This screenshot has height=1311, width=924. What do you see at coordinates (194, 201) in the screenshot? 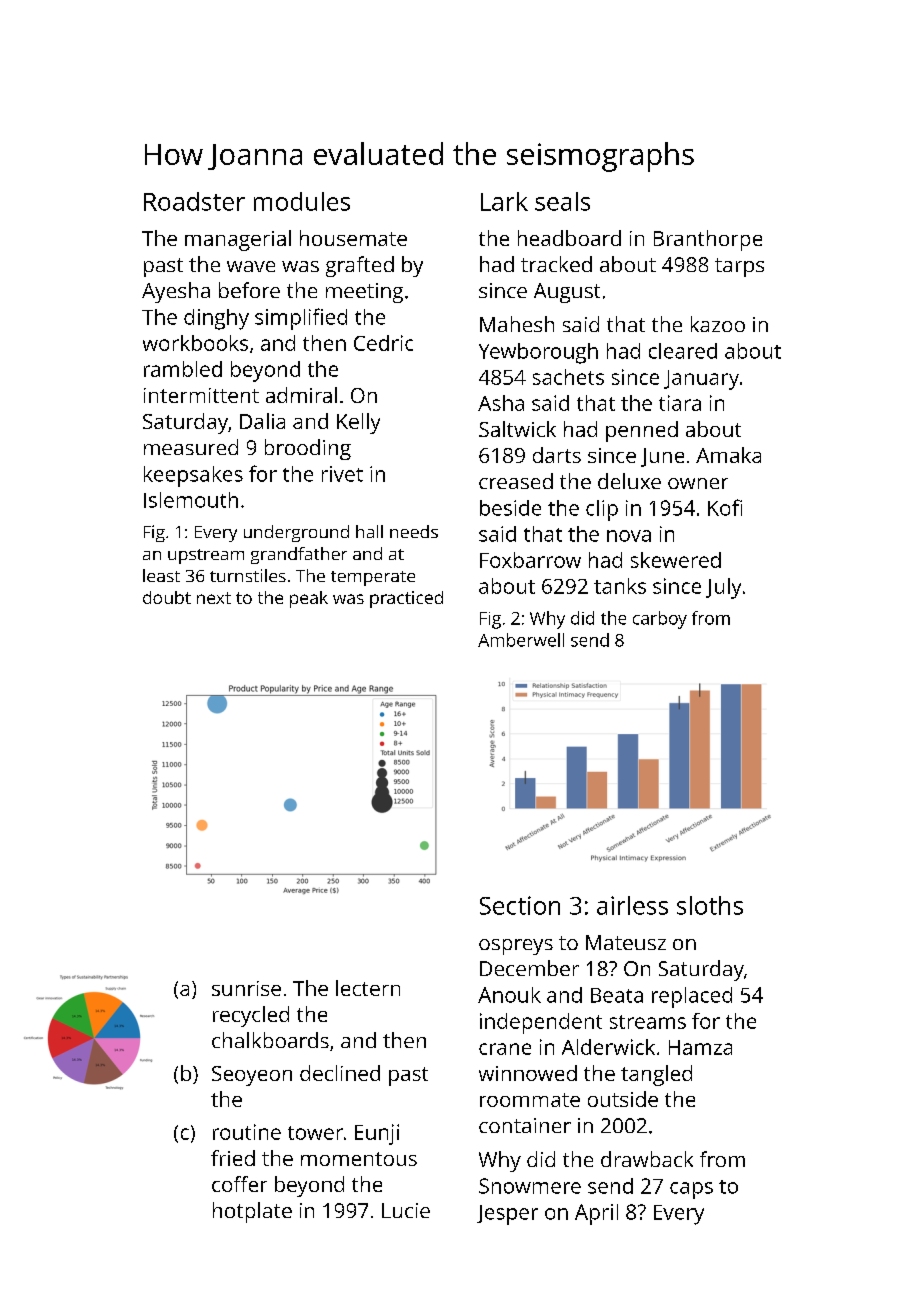
I see `Roadster` at bounding box center [194, 201].
